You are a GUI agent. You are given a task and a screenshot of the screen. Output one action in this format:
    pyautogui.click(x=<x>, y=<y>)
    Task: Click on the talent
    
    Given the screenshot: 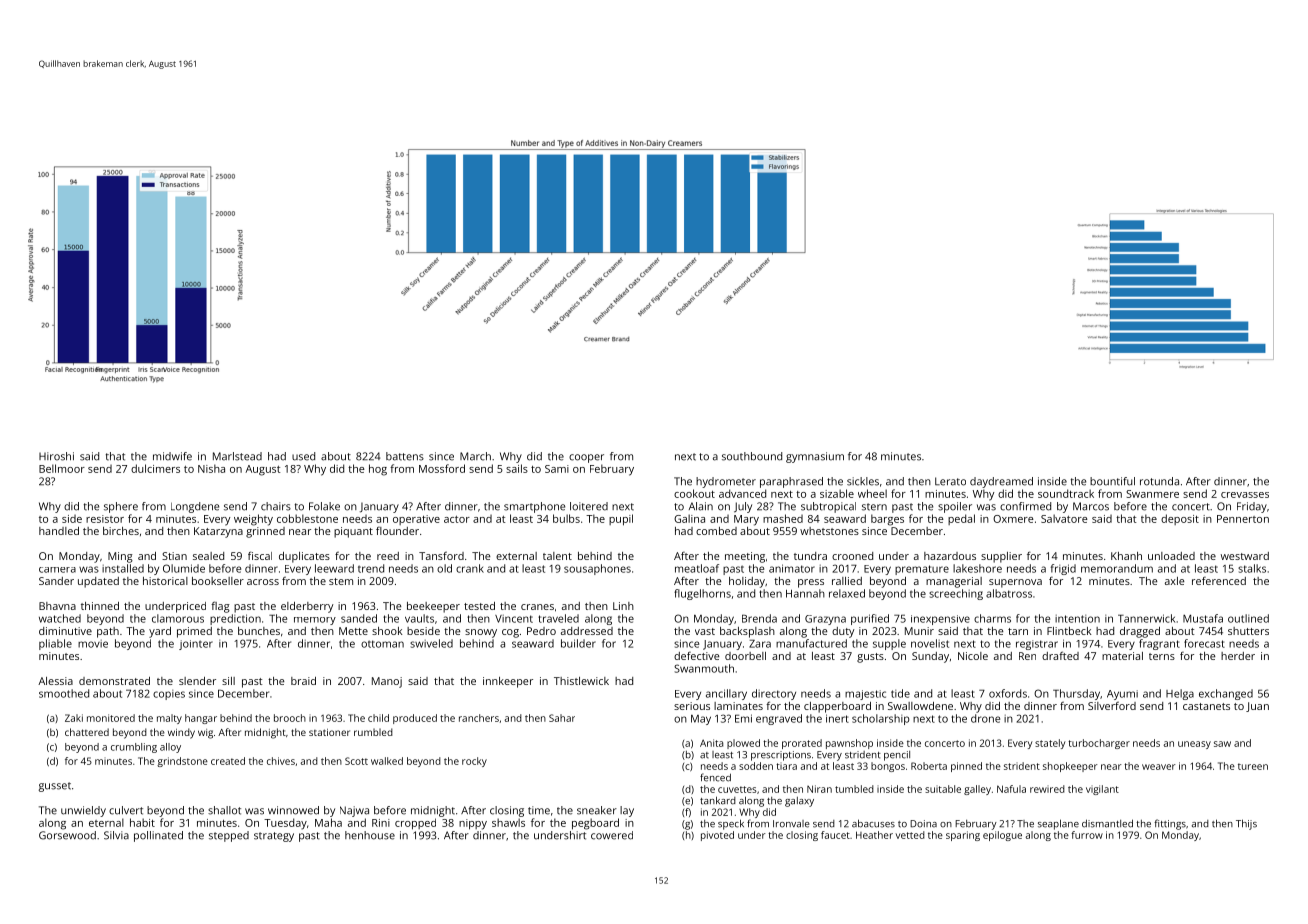 What is the action you would take?
    pyautogui.click(x=557, y=556)
